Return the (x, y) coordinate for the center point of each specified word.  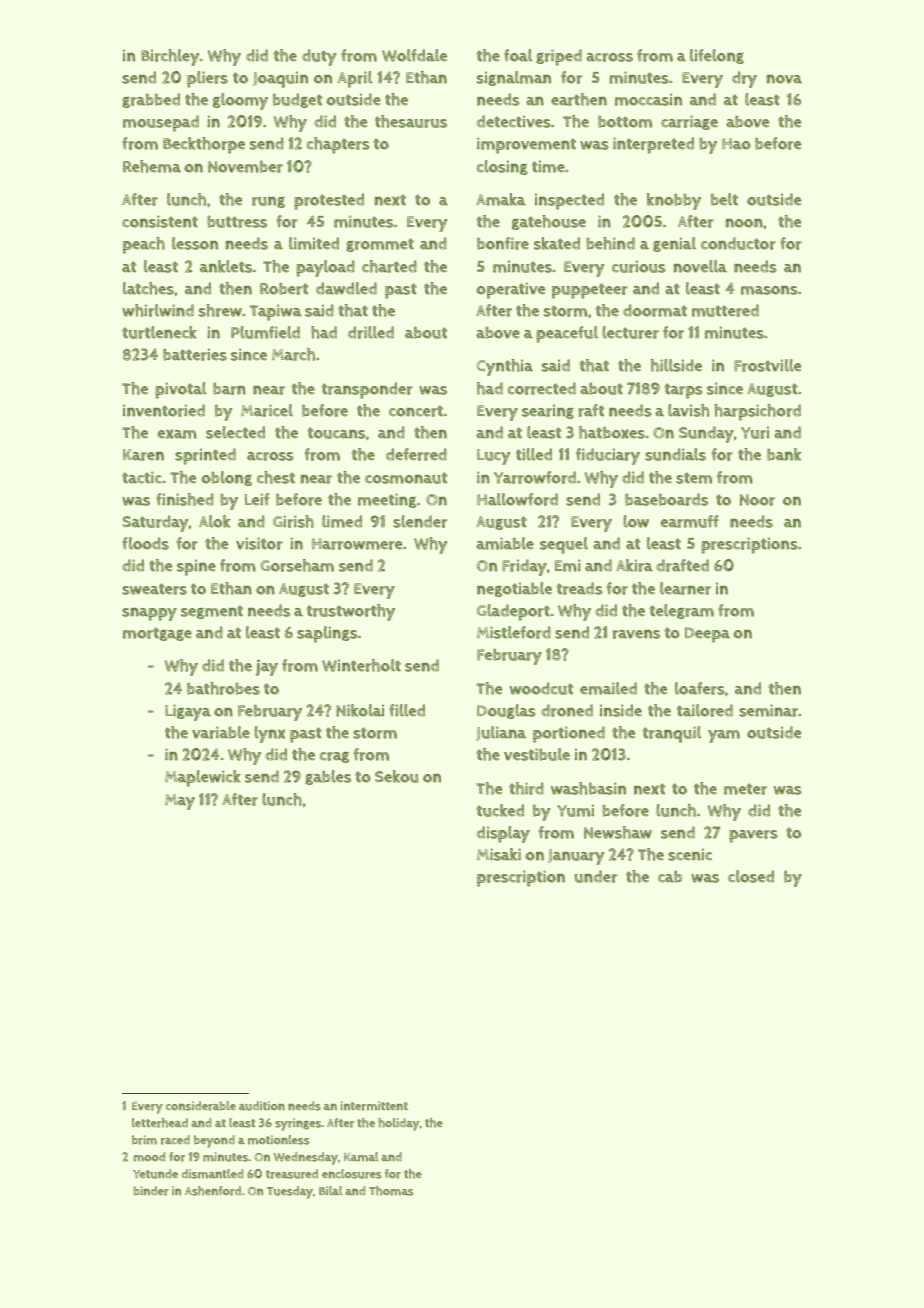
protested (329, 201)
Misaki (499, 854)
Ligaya (188, 712)
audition (262, 1106)
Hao (736, 144)
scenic (690, 854)
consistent (160, 221)
